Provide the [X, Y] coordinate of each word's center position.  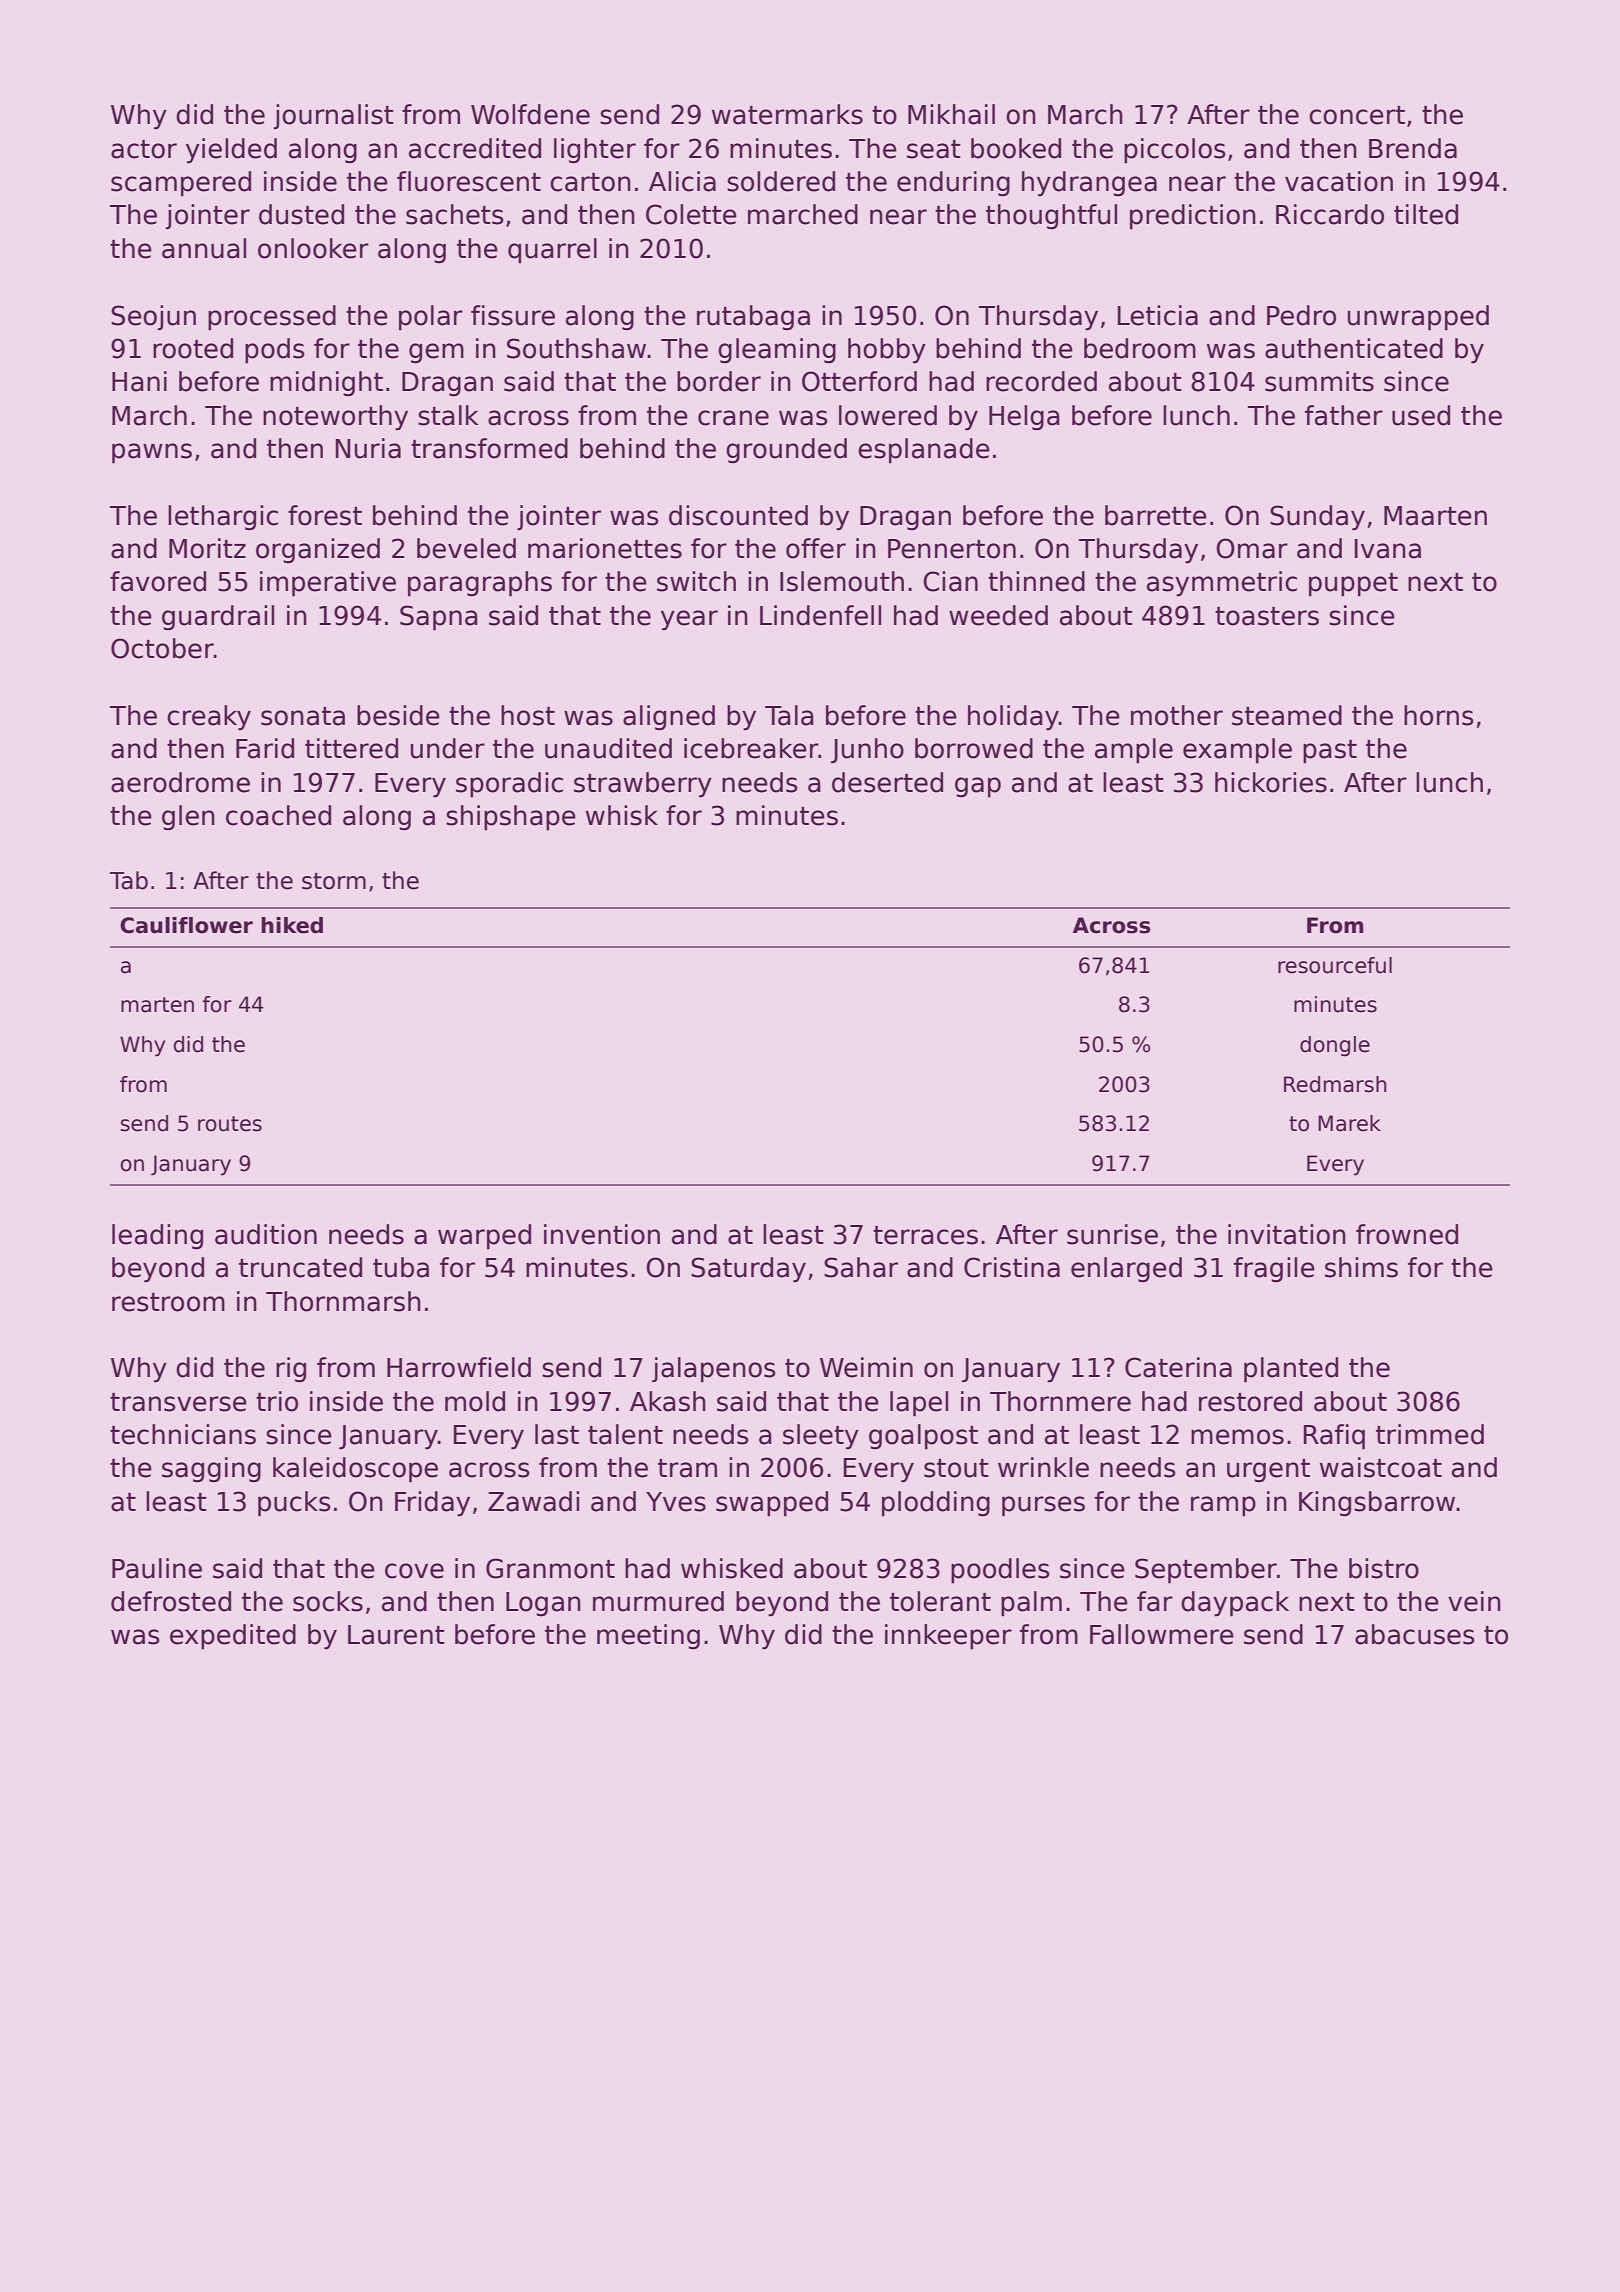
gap [978, 787]
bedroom [1140, 348]
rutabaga [753, 318]
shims [1361, 1267]
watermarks [787, 114]
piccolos [1175, 151]
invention [602, 1234]
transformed [489, 448]
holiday [1013, 718]
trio [277, 1401]
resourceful [1335, 965]
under [448, 748]
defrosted [171, 1601]
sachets [455, 214]
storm [334, 881]
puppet [1353, 585]
